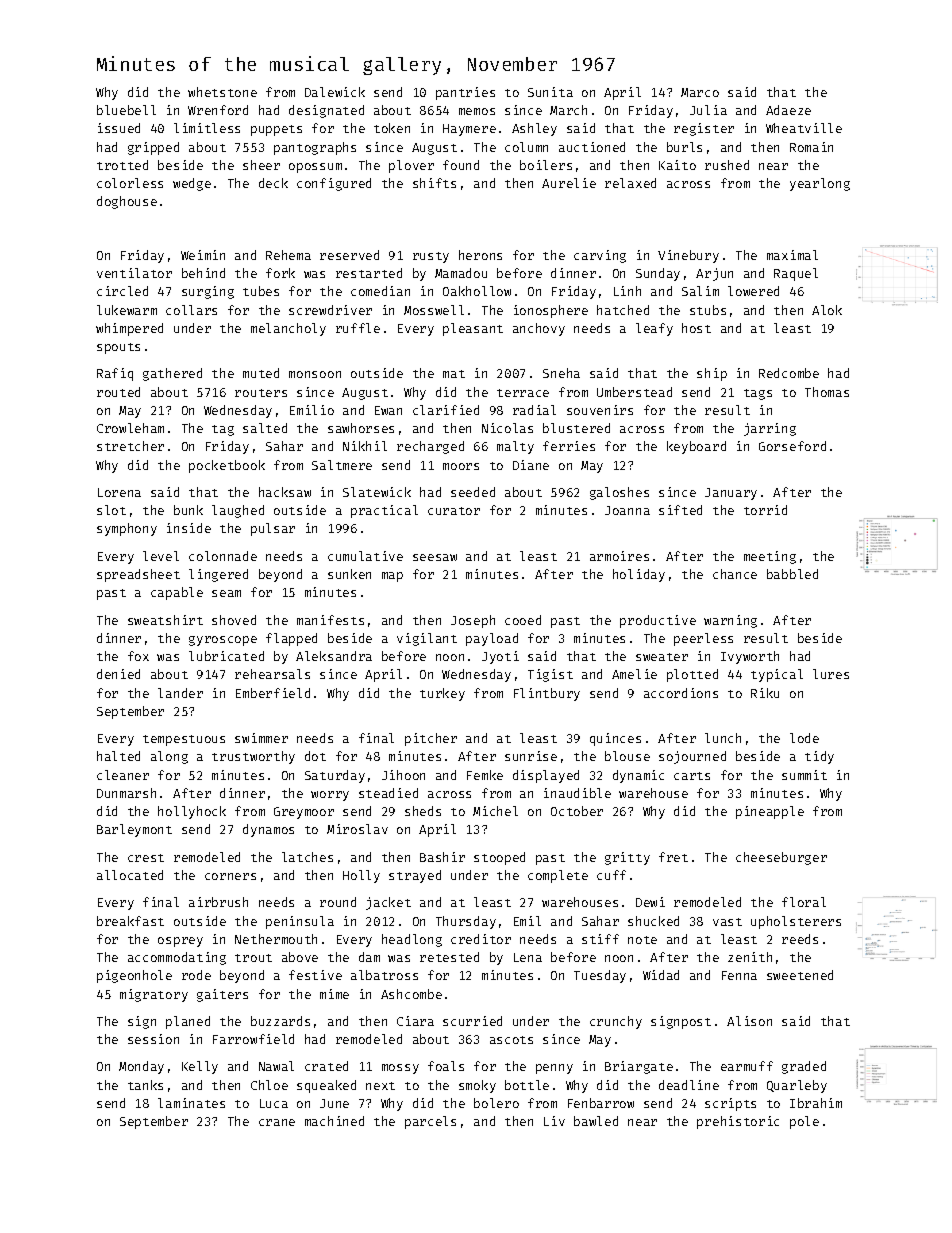 The height and width of the screenshot is (1233, 952). What do you see at coordinates (180, 693) in the screenshot?
I see `lander` at bounding box center [180, 693].
